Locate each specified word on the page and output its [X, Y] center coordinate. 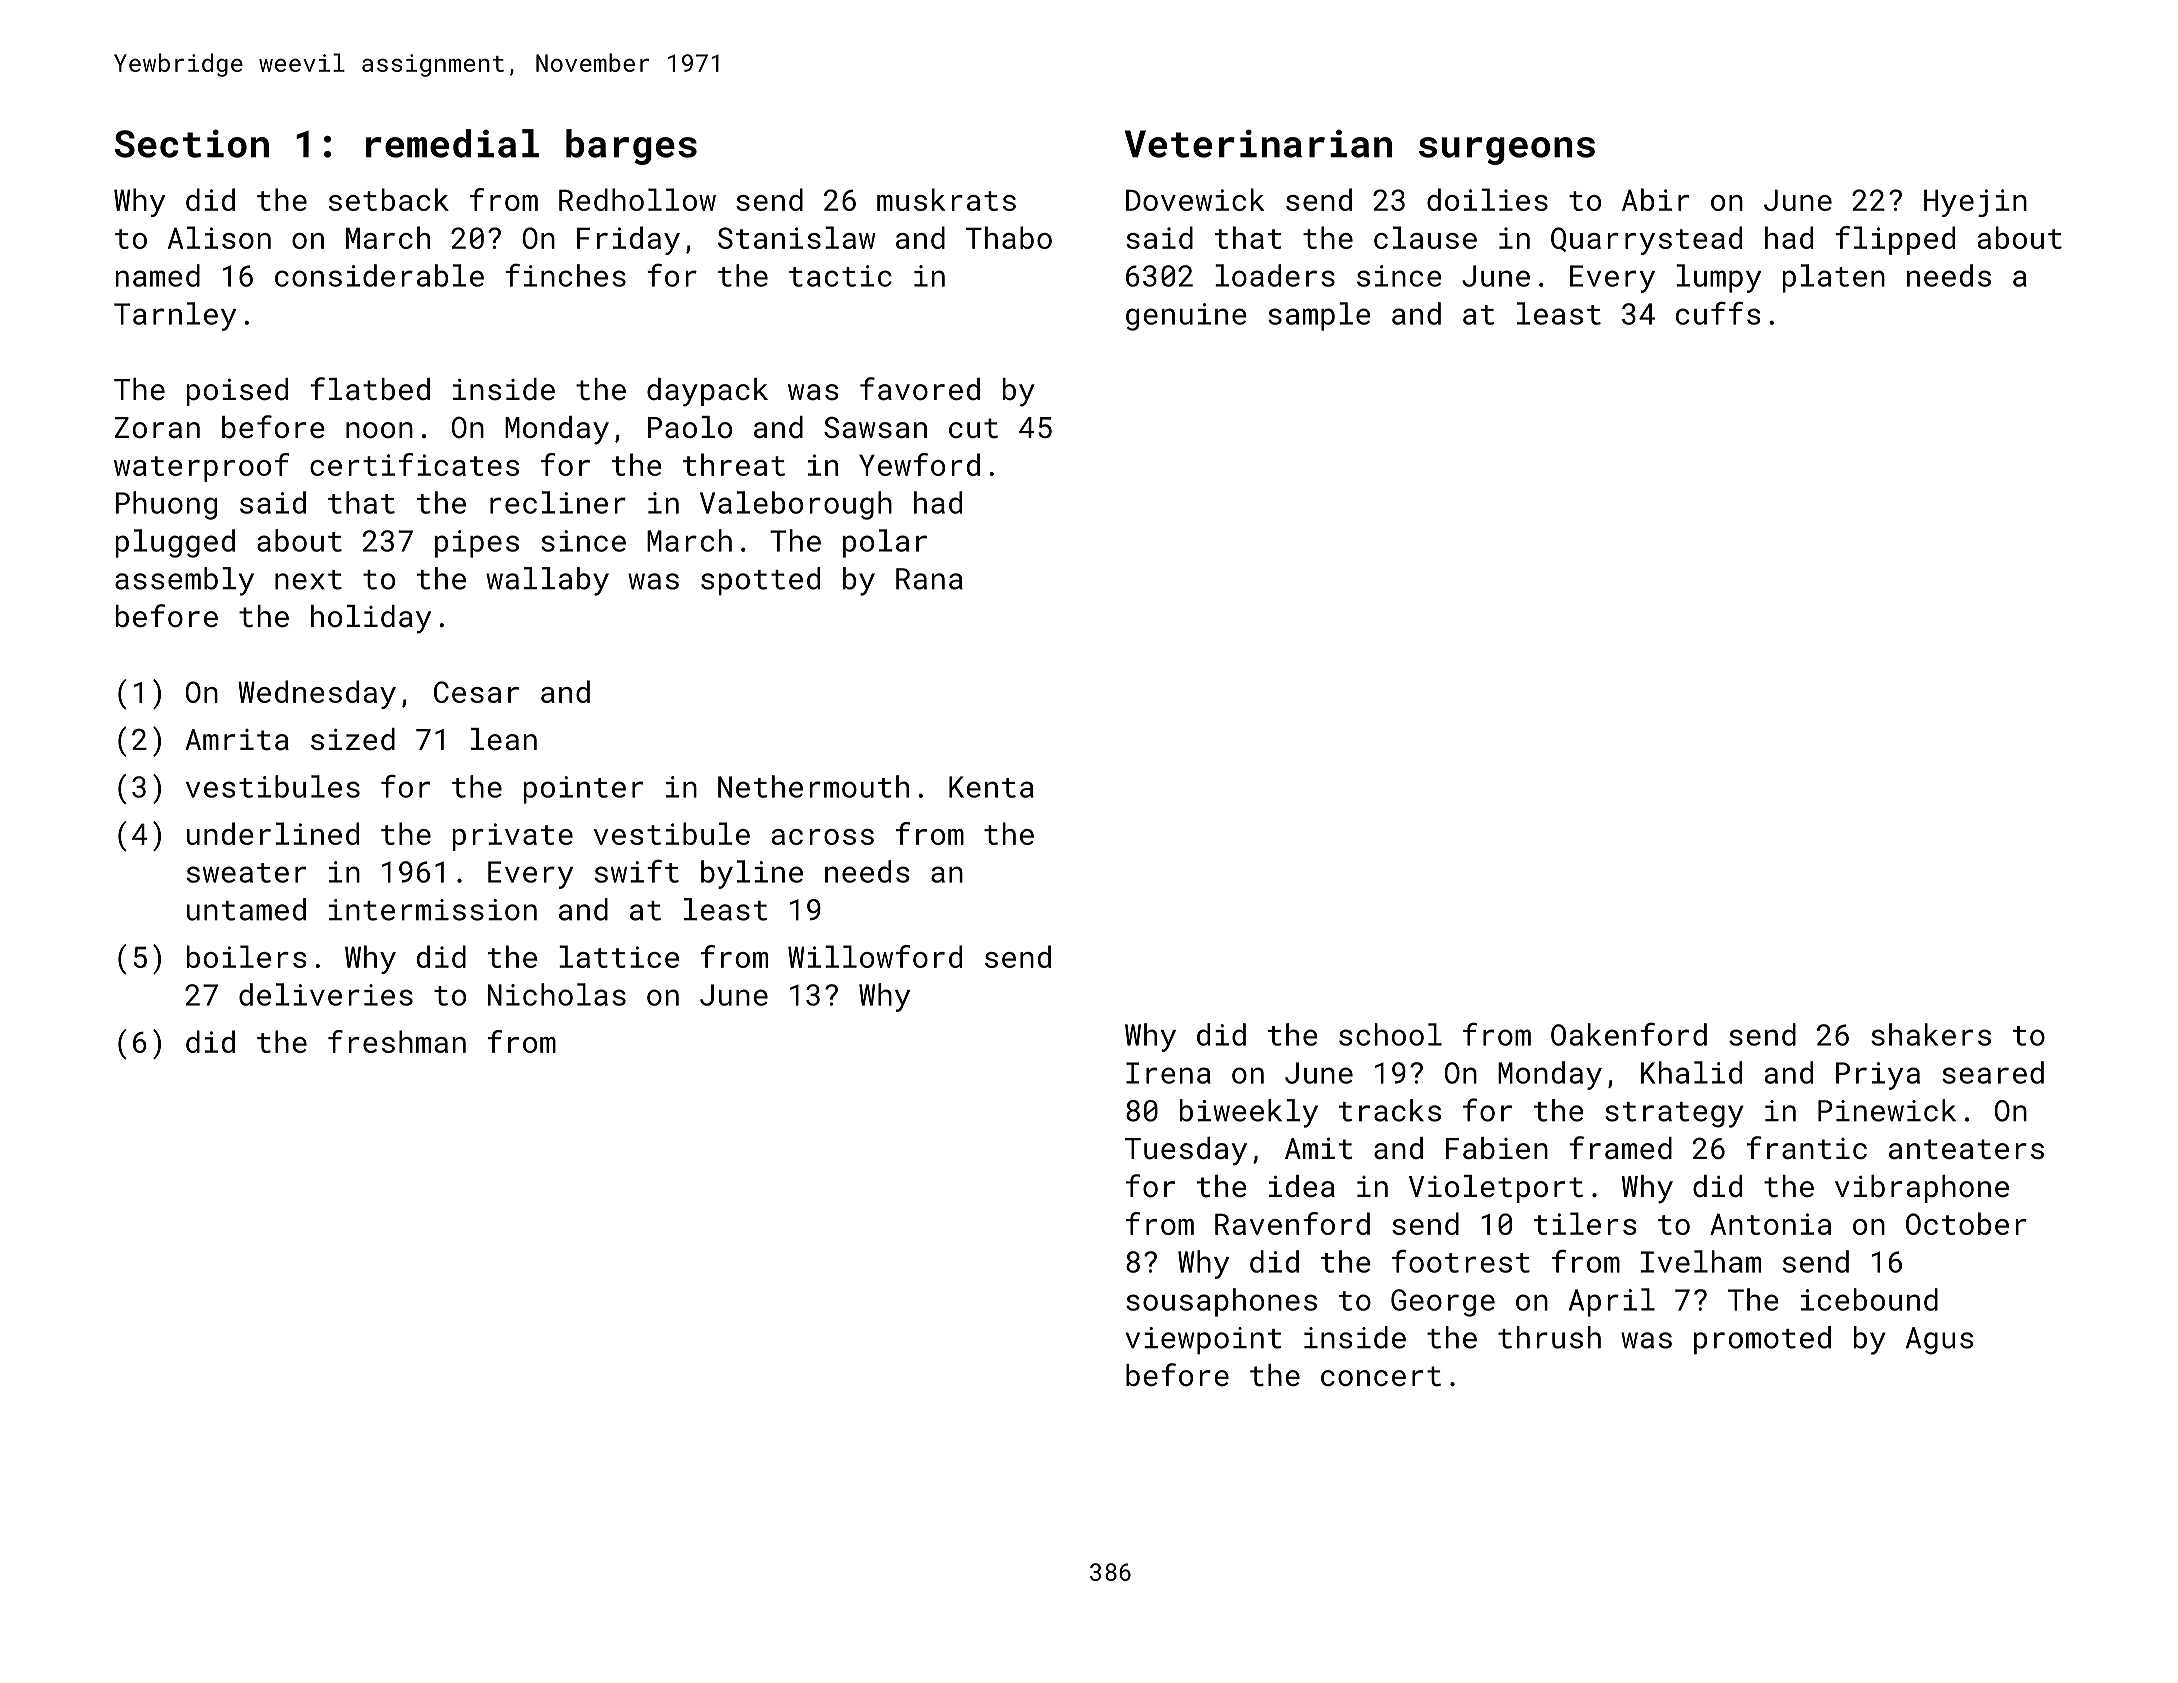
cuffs [1718, 313]
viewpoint [1203, 1340]
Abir [1655, 199]
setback [389, 199]
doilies [1487, 199]
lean [504, 739]
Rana [929, 579]
